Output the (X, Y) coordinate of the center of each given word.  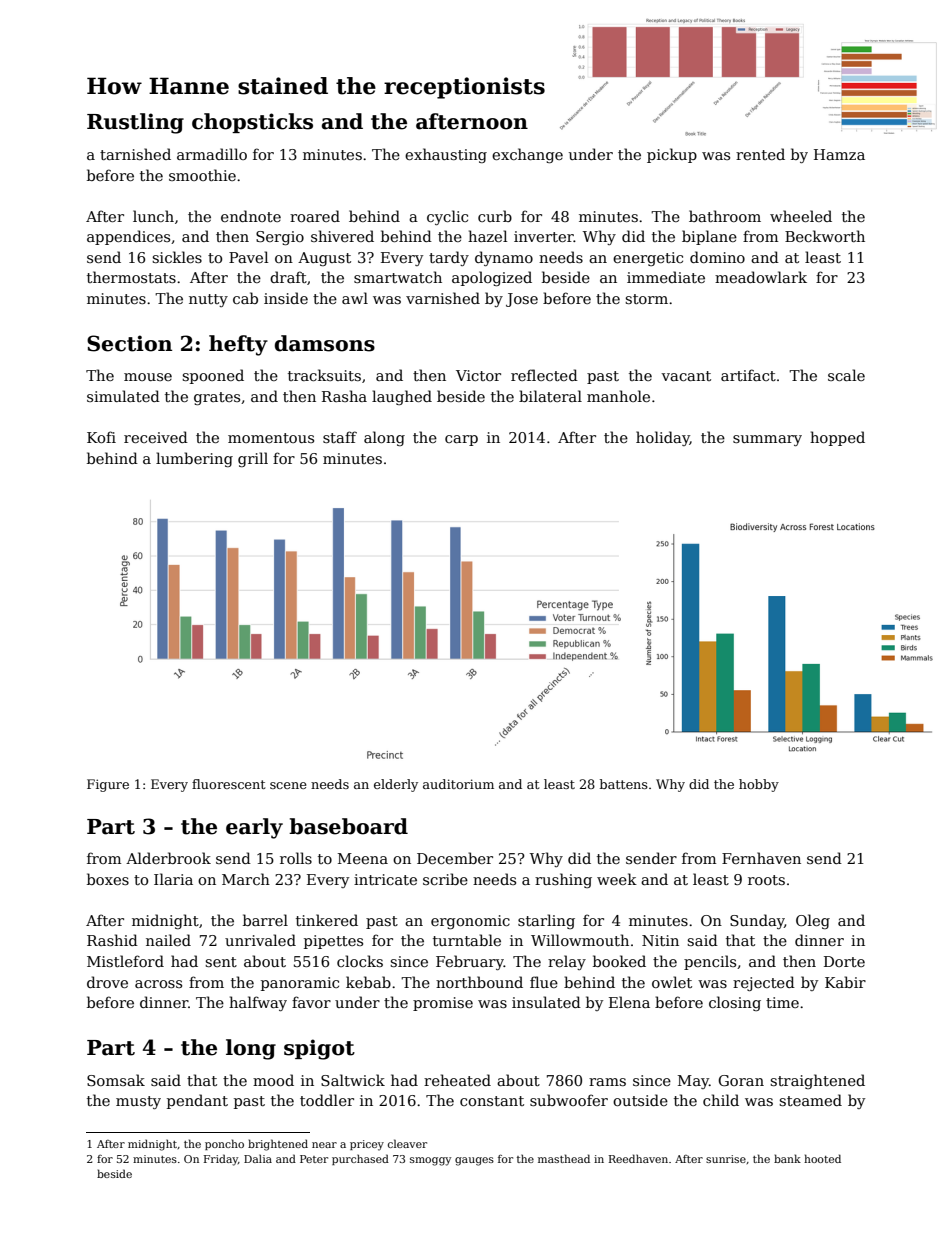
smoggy (430, 1161)
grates (217, 398)
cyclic (447, 217)
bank (787, 1158)
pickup (672, 155)
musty (138, 1102)
